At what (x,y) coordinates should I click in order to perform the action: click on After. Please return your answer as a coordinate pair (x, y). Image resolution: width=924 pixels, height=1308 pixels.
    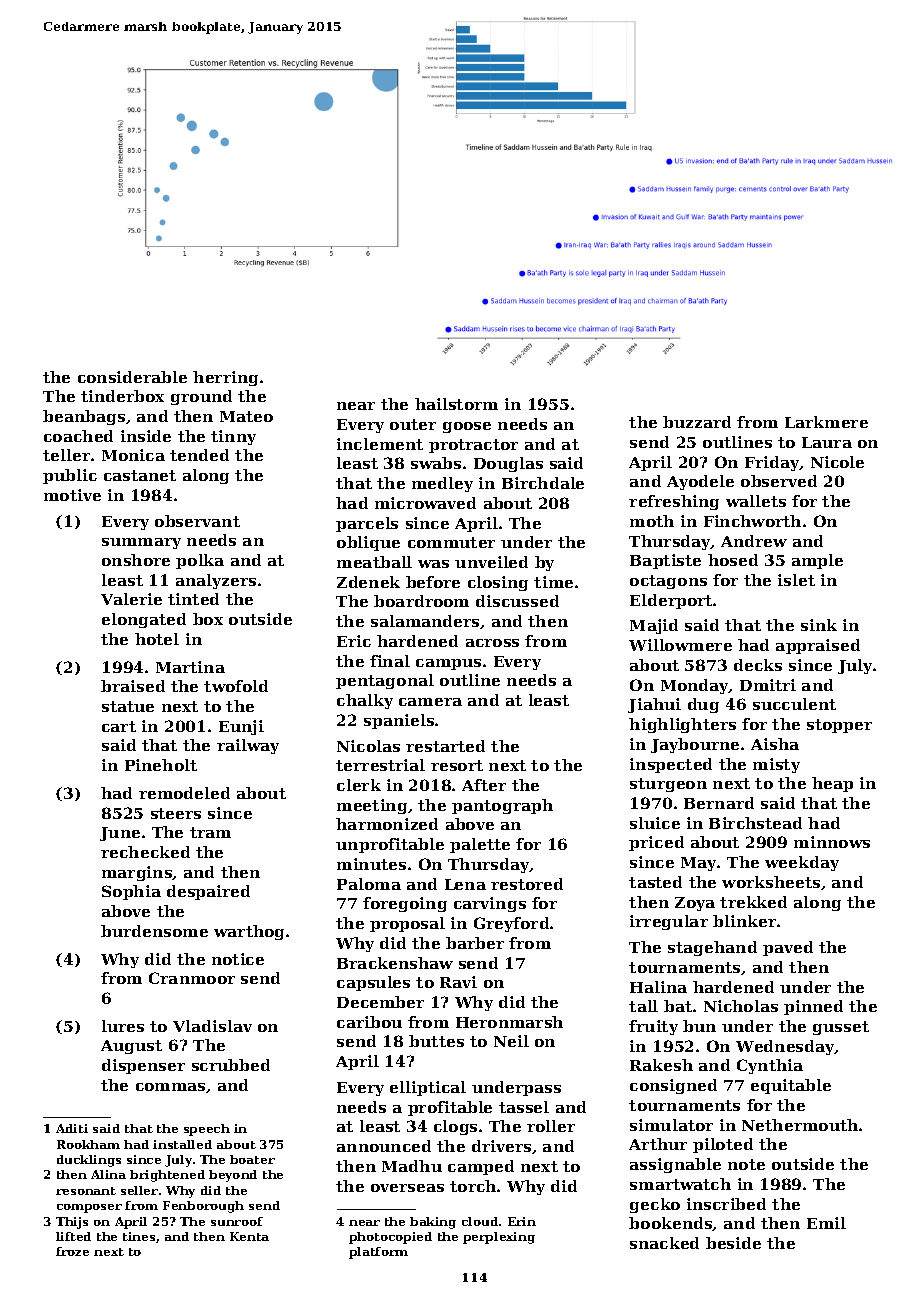
    Looking at the image, I should click on (484, 785).
